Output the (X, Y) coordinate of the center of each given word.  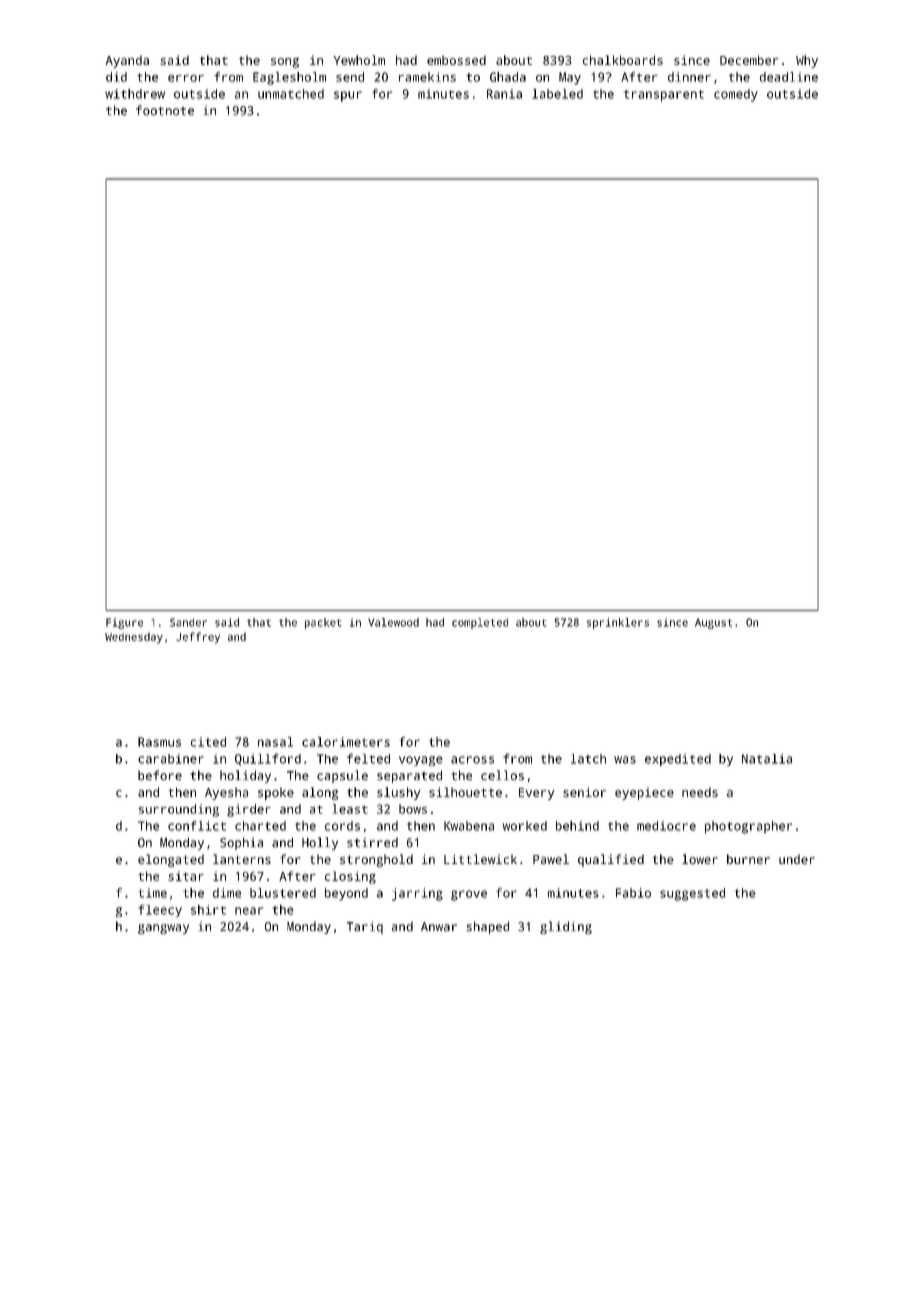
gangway (163, 929)
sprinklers (618, 623)
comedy (736, 95)
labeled (557, 94)
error (186, 78)
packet (323, 623)
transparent (664, 96)
